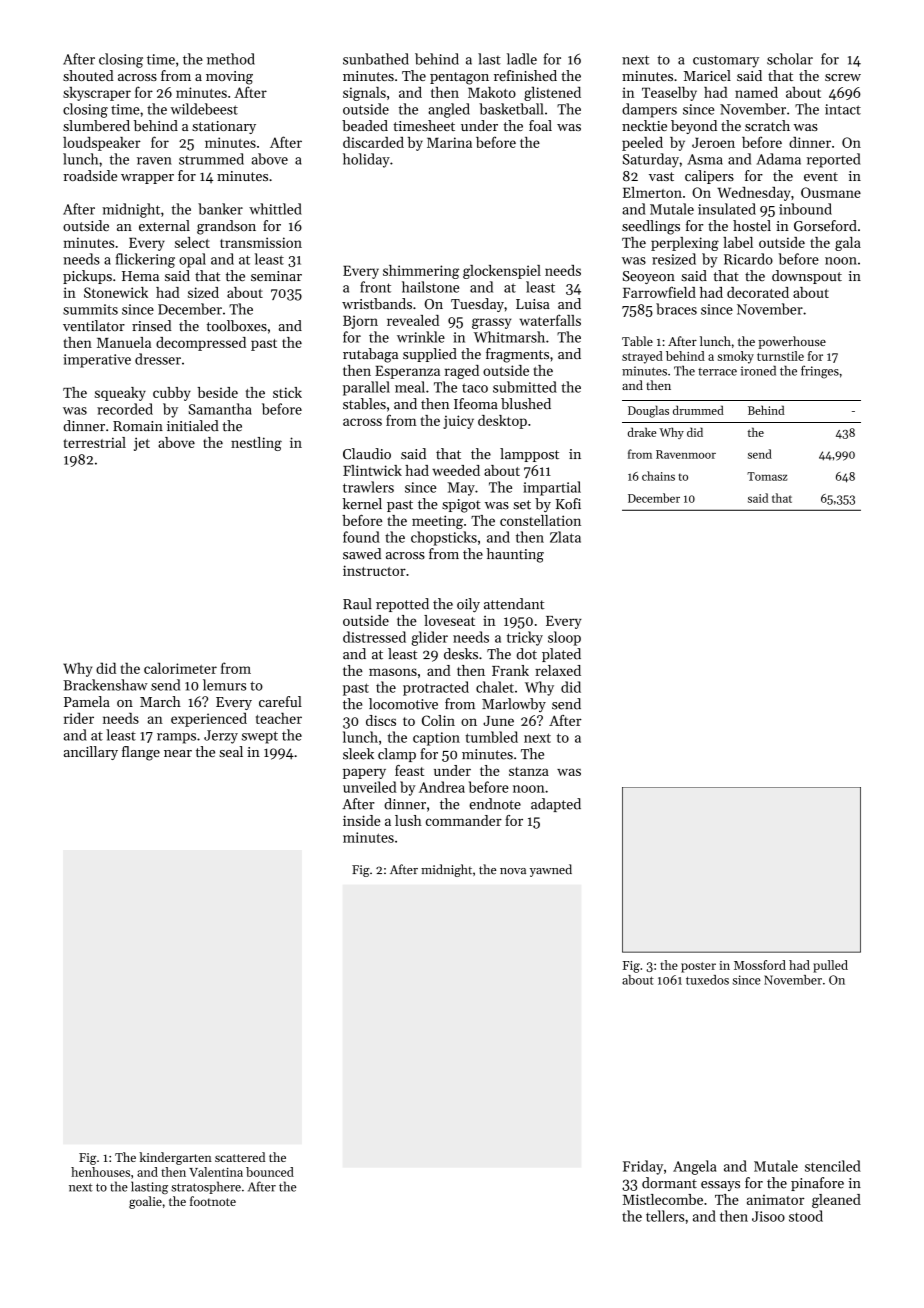  What do you see at coordinates (767, 476) in the page?
I see `Tomasz` at bounding box center [767, 476].
